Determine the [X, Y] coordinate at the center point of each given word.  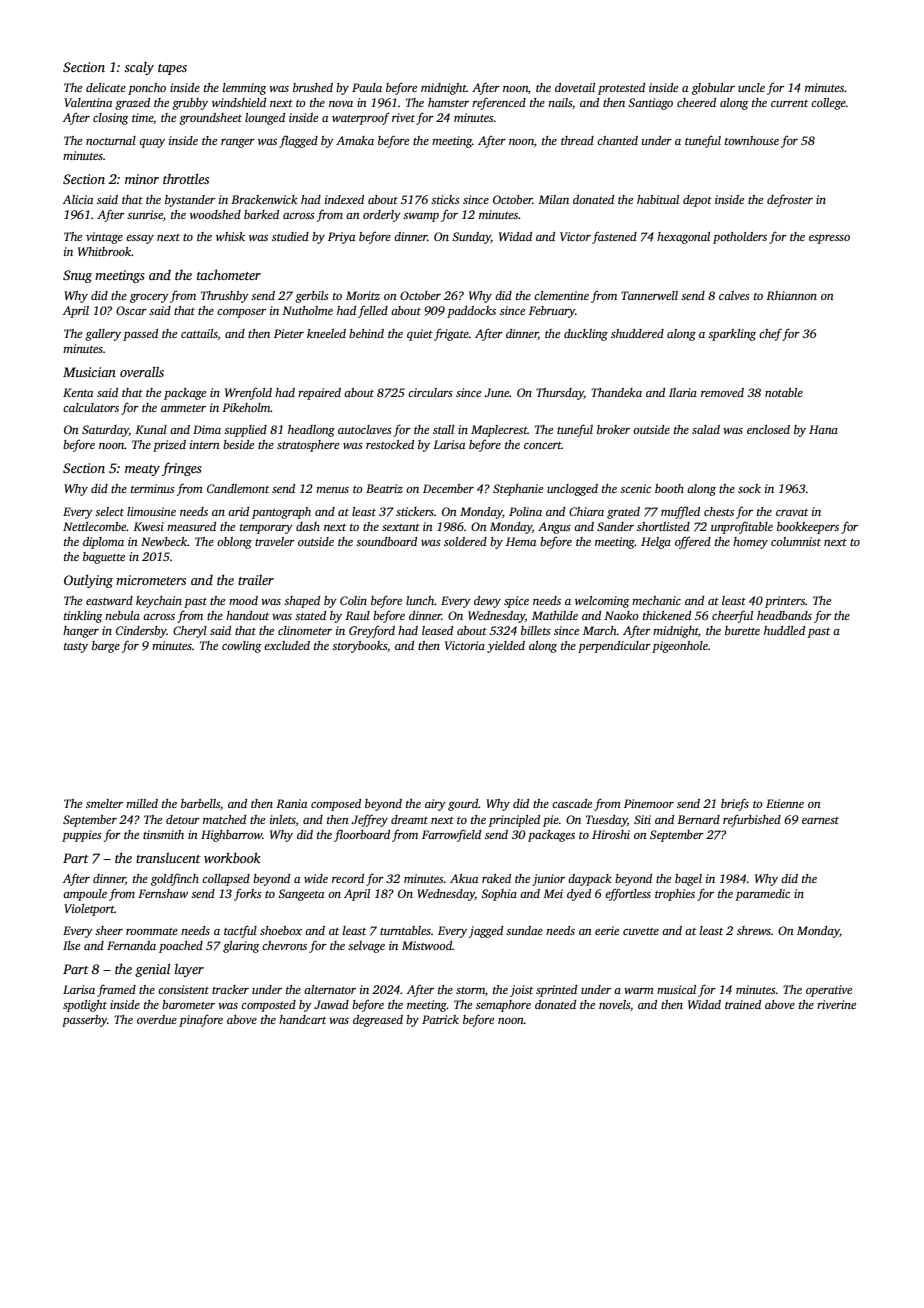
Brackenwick [264, 199]
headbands [784, 615]
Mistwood [427, 945]
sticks [445, 199]
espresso [829, 239]
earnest [820, 820]
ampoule [85, 895]
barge [106, 647]
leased [437, 630]
